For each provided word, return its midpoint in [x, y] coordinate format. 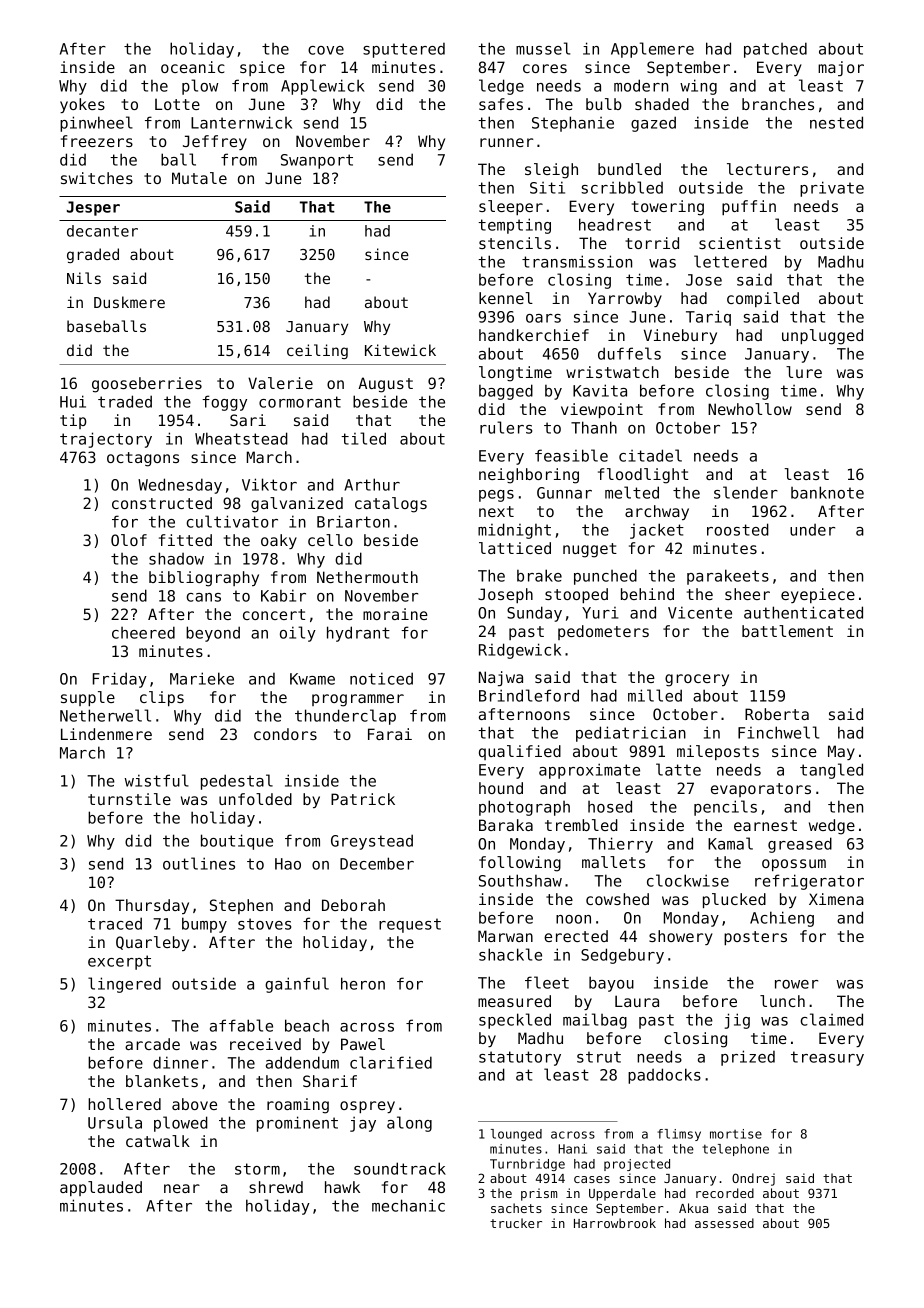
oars [543, 318]
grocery [697, 680]
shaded [662, 104]
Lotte [177, 104]
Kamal [730, 843]
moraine [395, 614]
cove [326, 50]
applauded [101, 1188]
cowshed [617, 899]
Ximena [836, 899]
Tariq [708, 318]
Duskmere [129, 302]
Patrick [363, 799]
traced [115, 923]
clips [162, 698]
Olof [129, 540]
